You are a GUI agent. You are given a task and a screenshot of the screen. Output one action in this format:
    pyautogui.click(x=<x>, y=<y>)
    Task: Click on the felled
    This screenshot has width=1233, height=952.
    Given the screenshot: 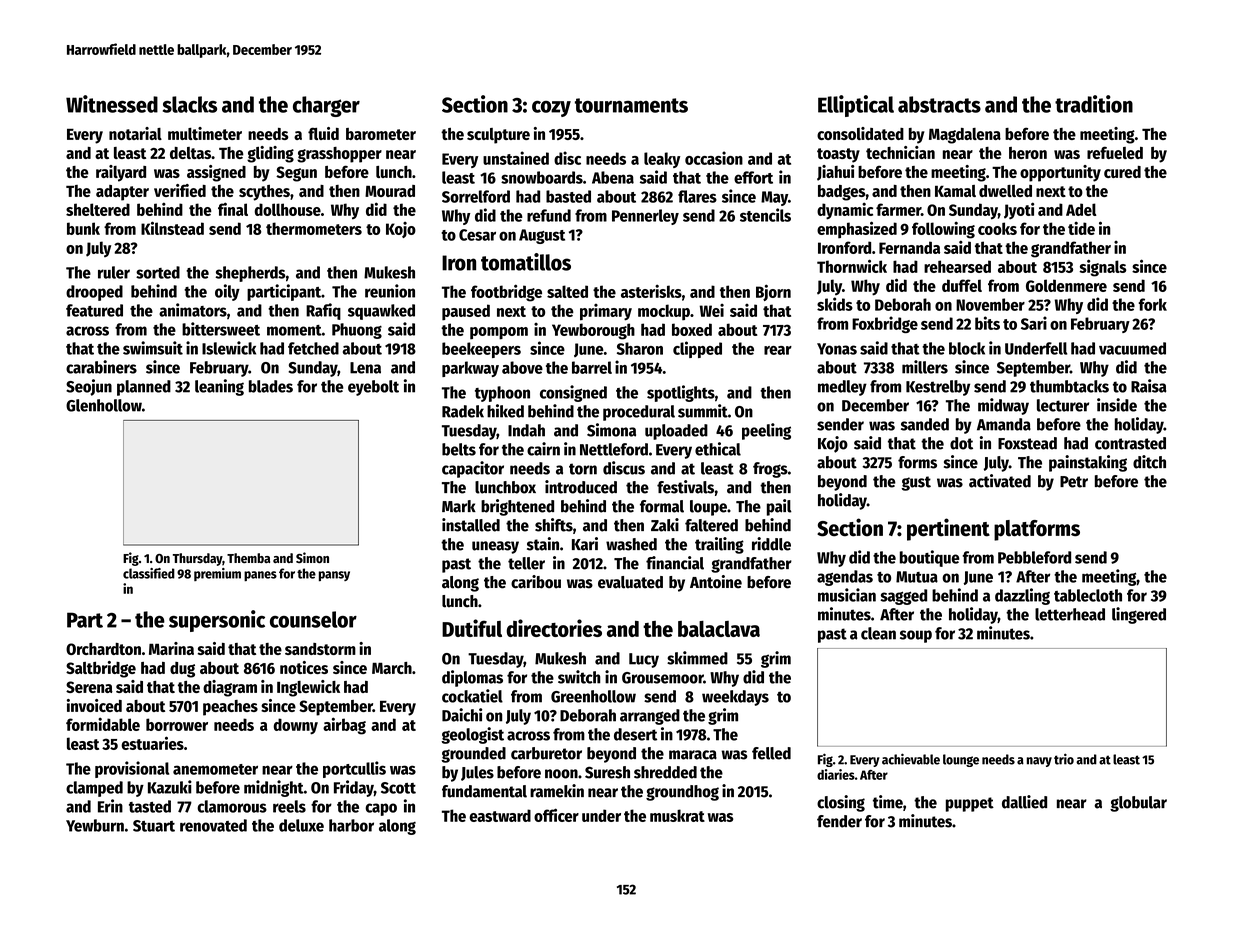 What is the action you would take?
    pyautogui.click(x=771, y=753)
